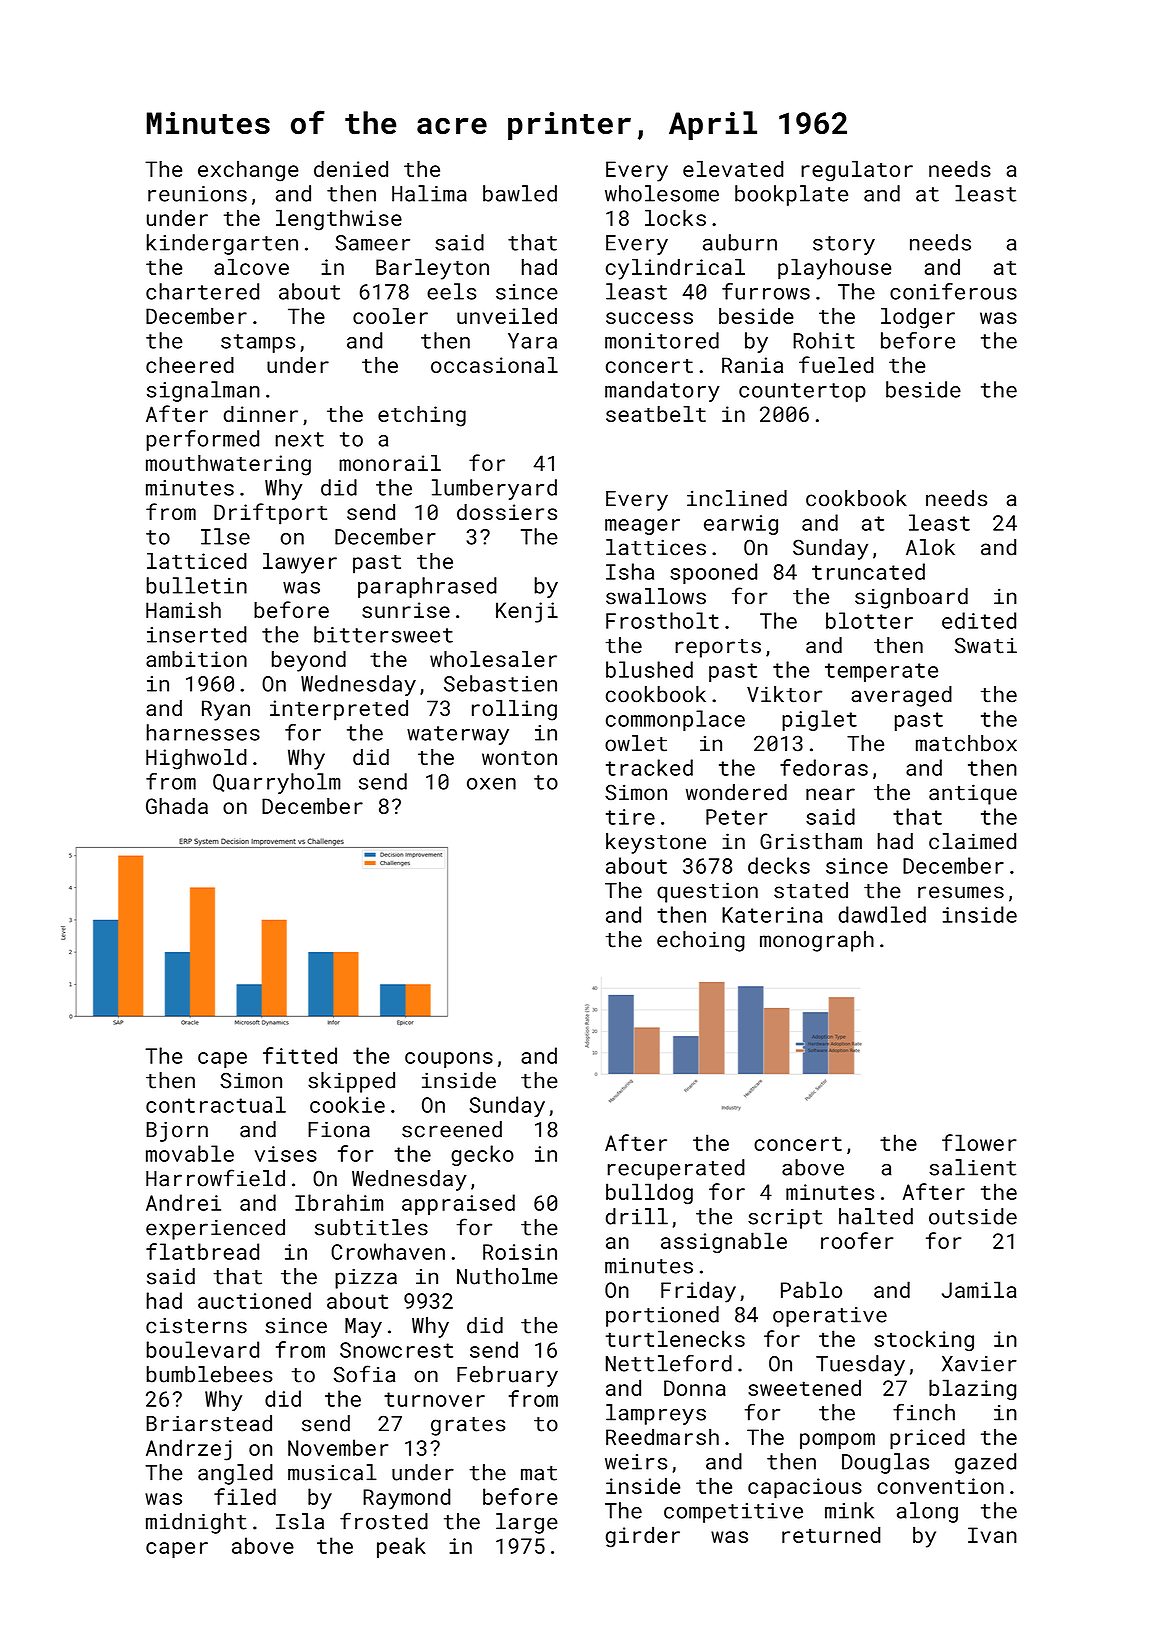  I want to click on Quarryholm, so click(277, 783).
